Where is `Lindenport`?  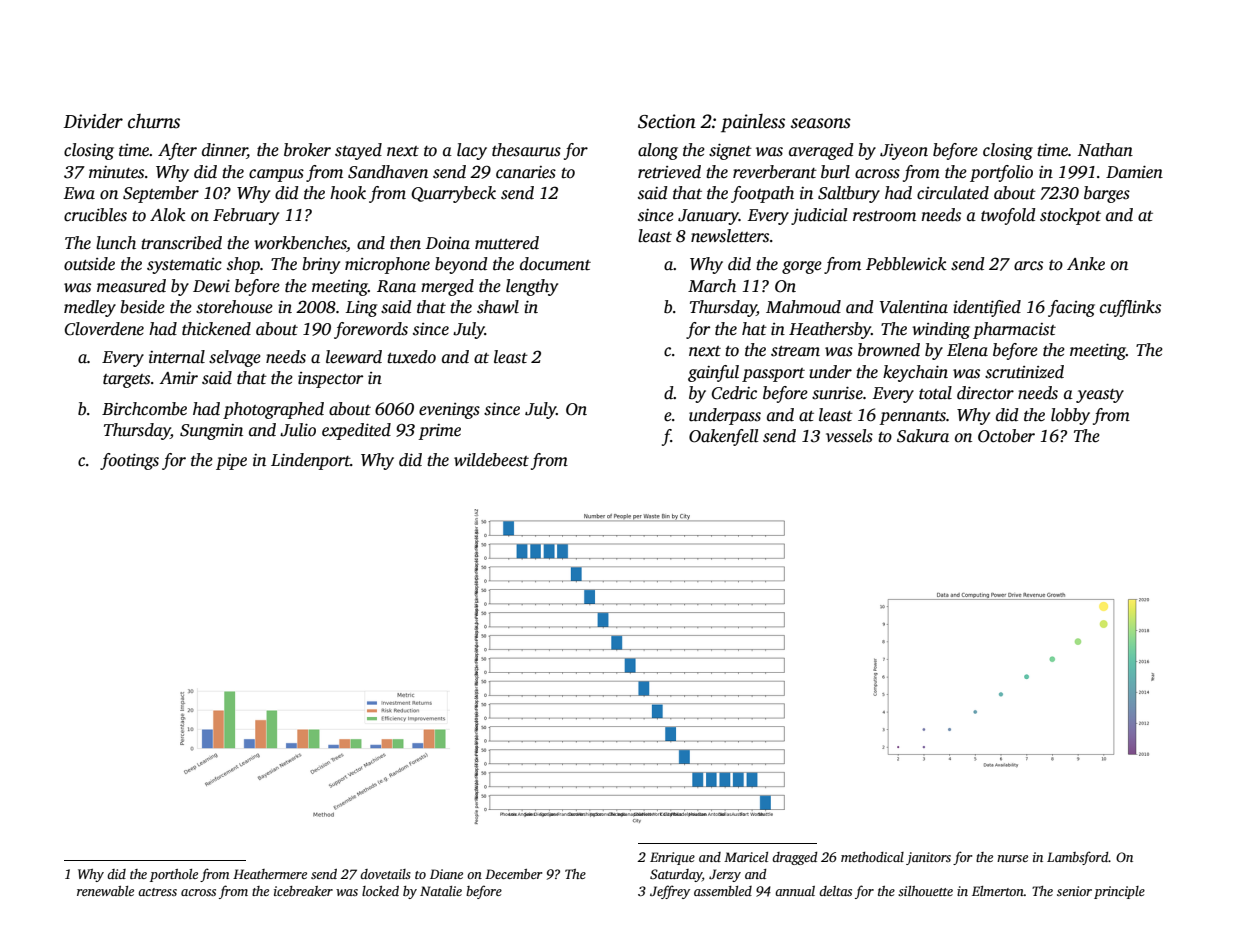
Lindenport is located at coordinates (310, 461).
